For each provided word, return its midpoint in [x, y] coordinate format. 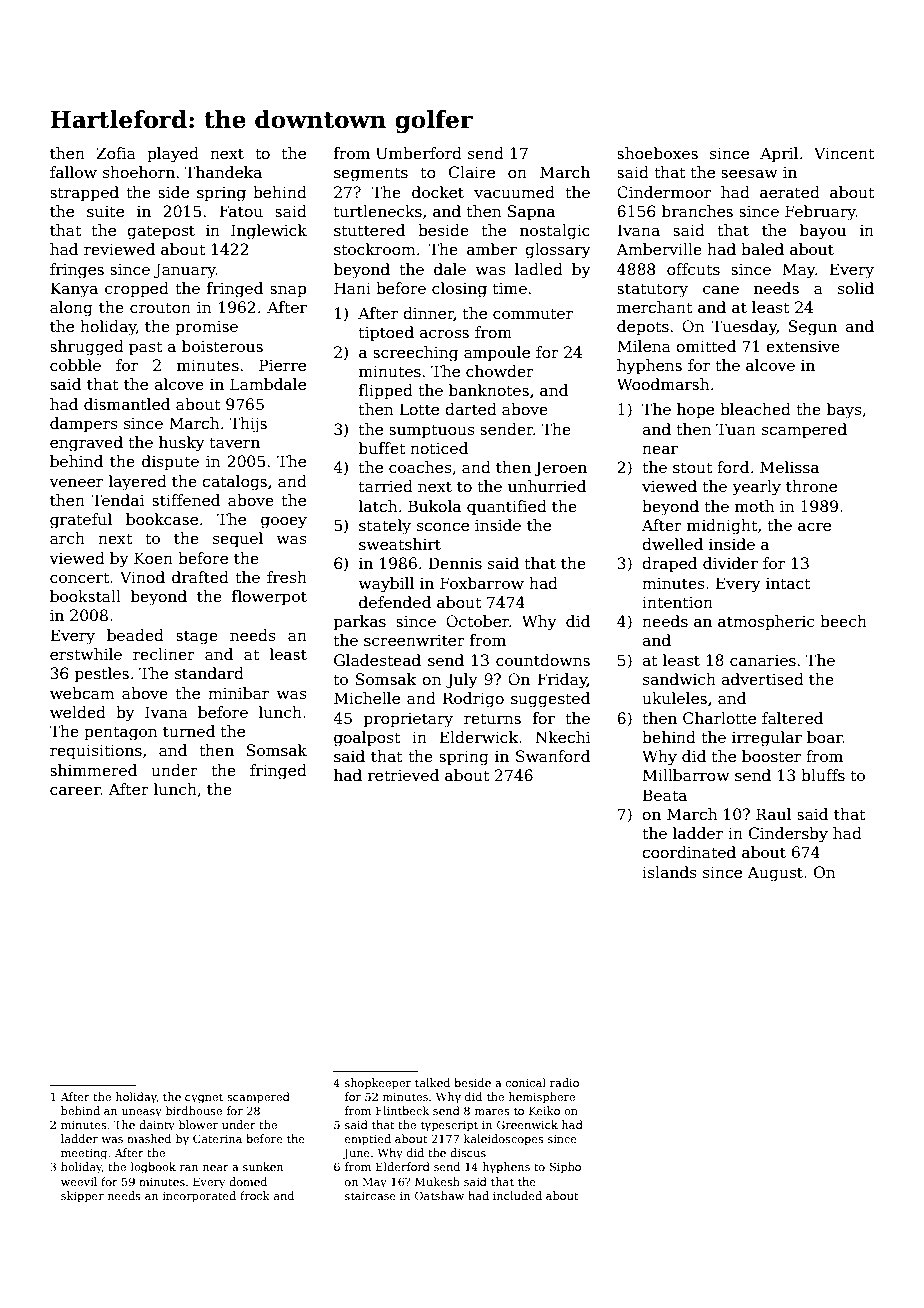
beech [843, 621]
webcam [82, 693]
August [775, 874]
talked [432, 1082]
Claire [472, 172]
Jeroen [560, 468]
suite [105, 211]
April [779, 154]
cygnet [204, 1098]
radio [564, 1082]
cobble [75, 365]
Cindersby [788, 835]
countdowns [543, 660]
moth [754, 506]
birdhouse [194, 1110]
